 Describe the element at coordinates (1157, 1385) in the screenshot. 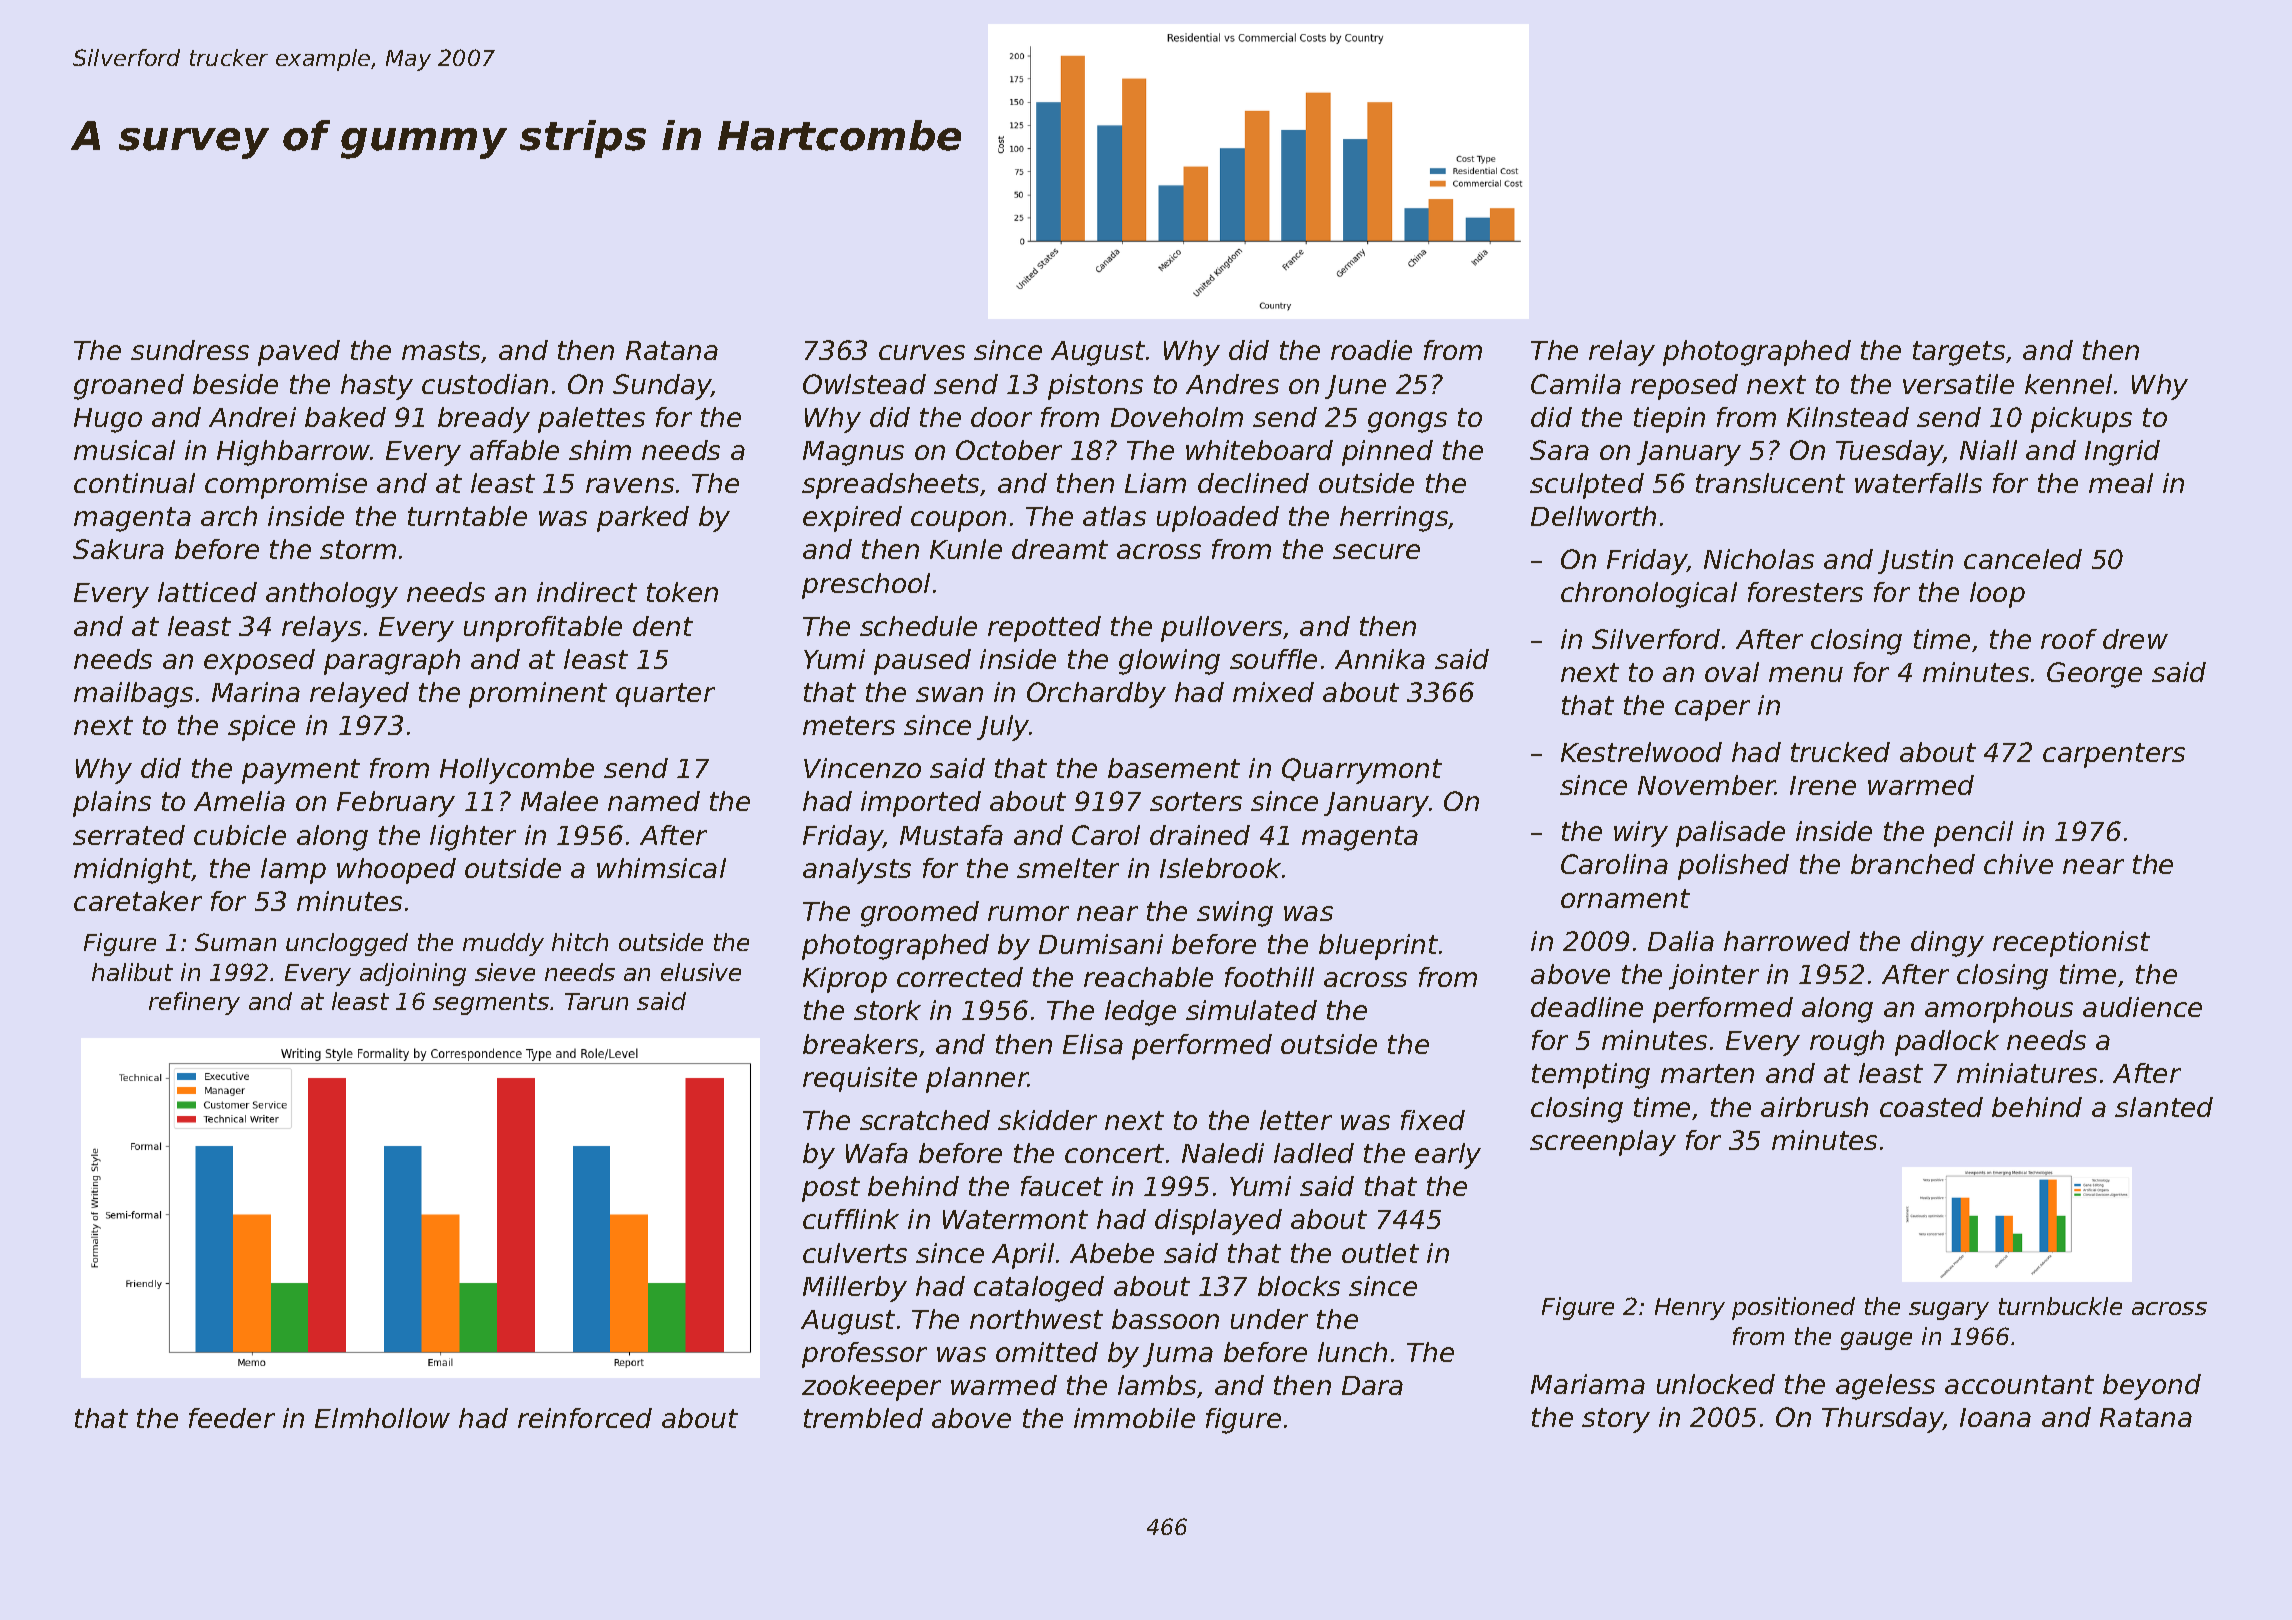

I see `lambs` at that location.
